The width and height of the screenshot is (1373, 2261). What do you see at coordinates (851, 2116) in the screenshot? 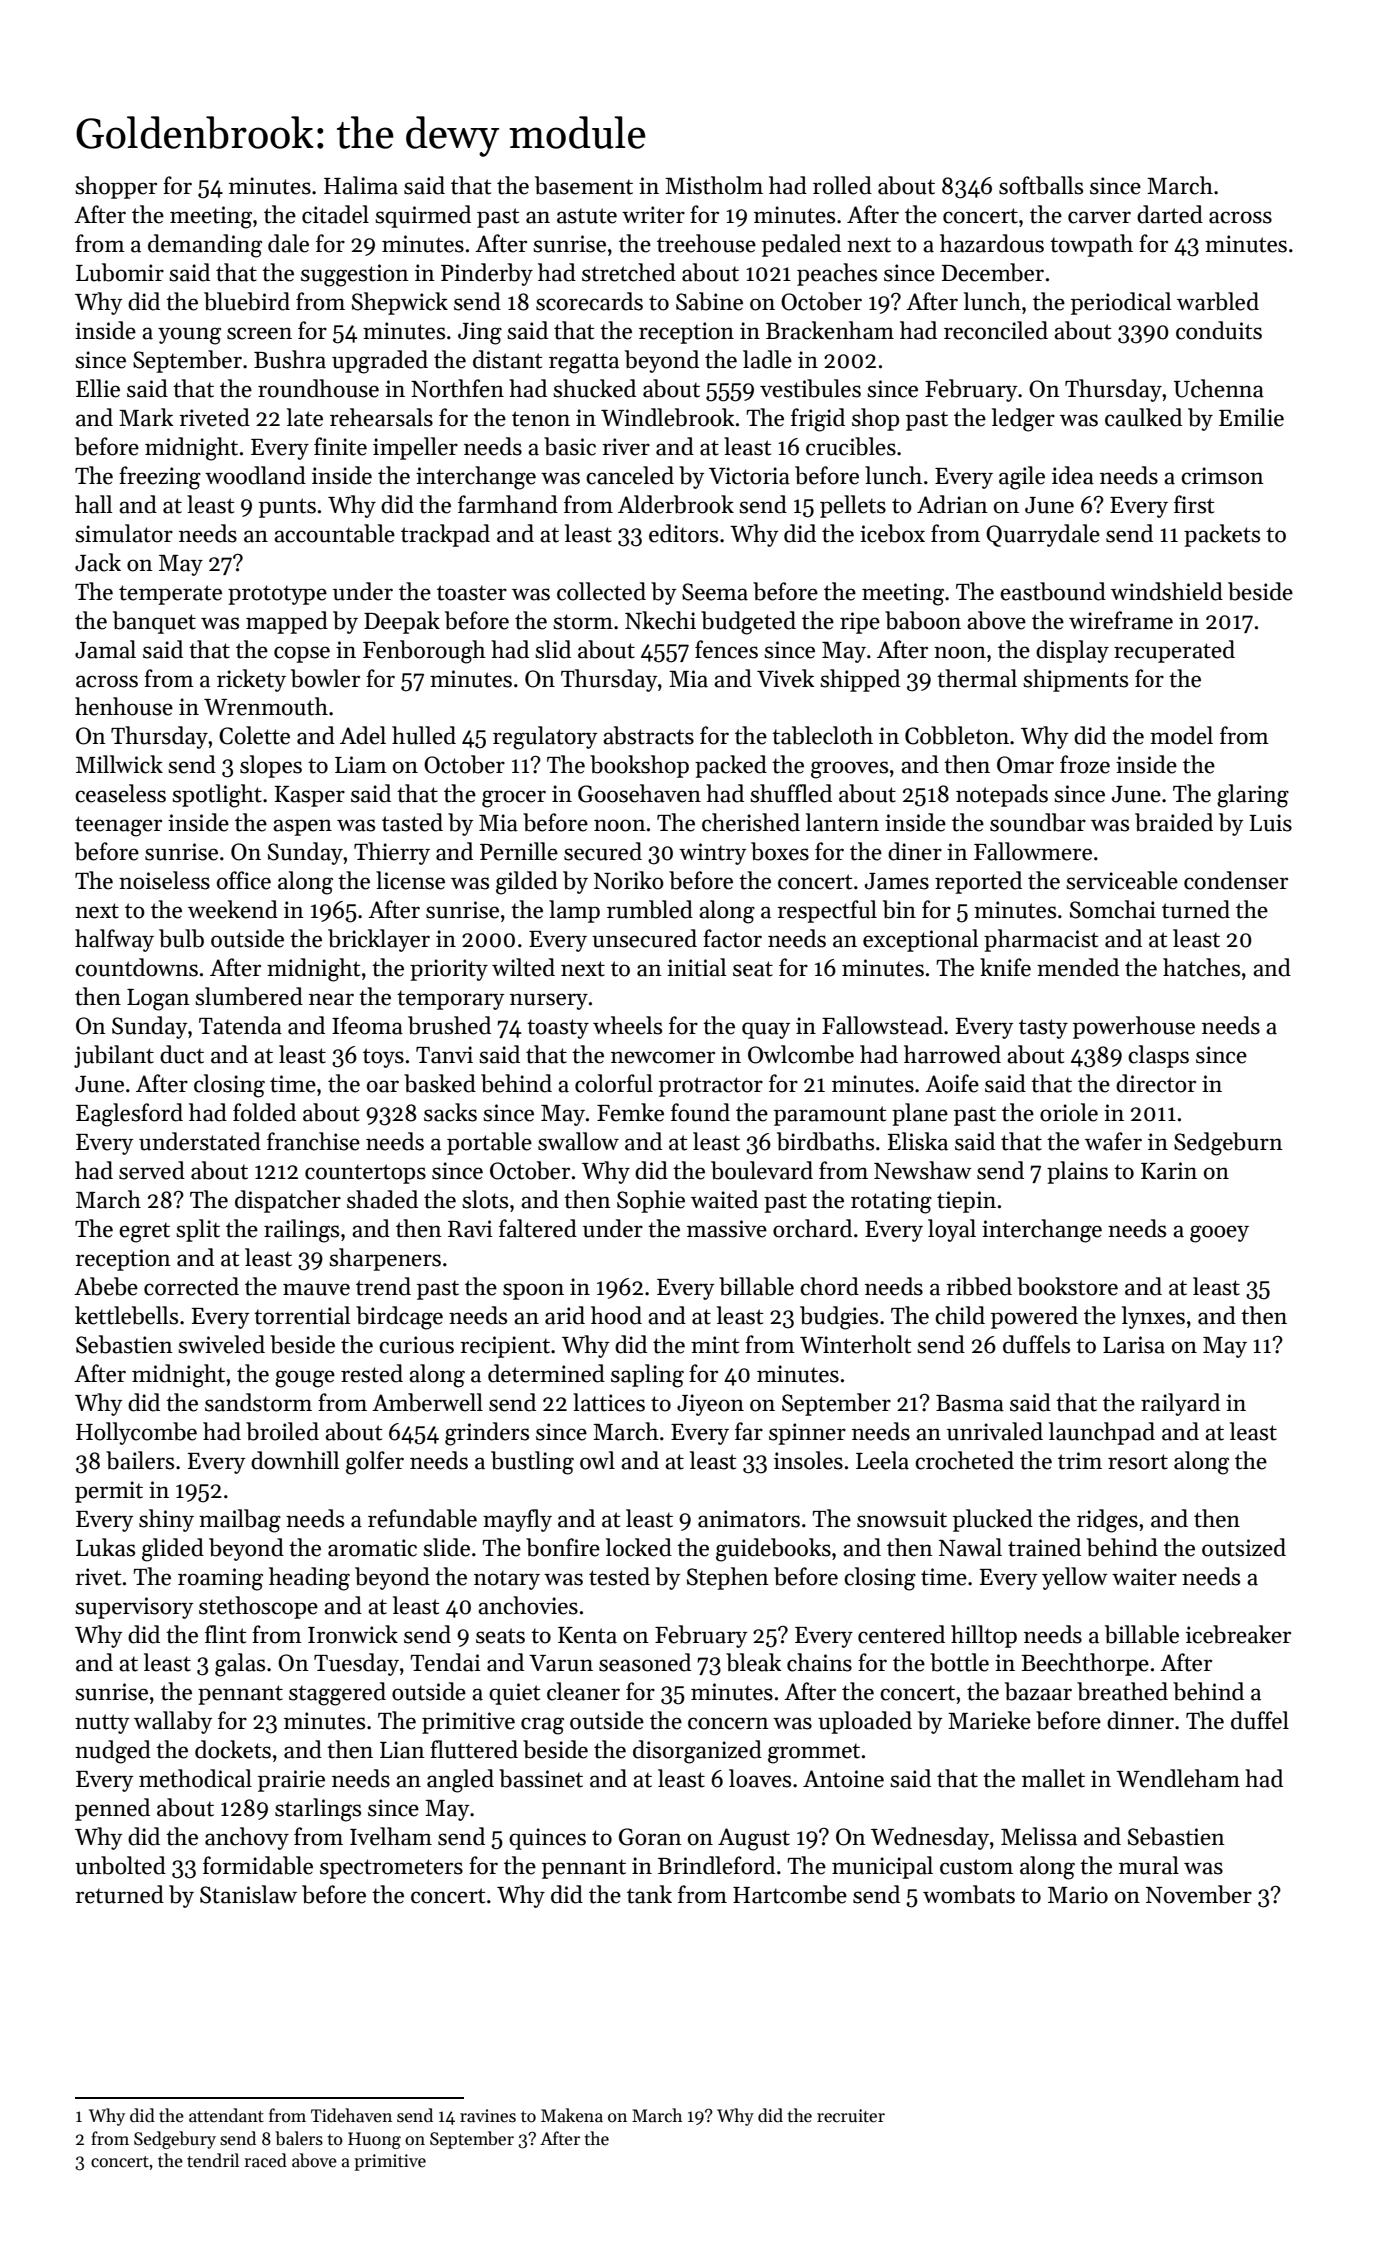
I see `recruiter` at bounding box center [851, 2116].
